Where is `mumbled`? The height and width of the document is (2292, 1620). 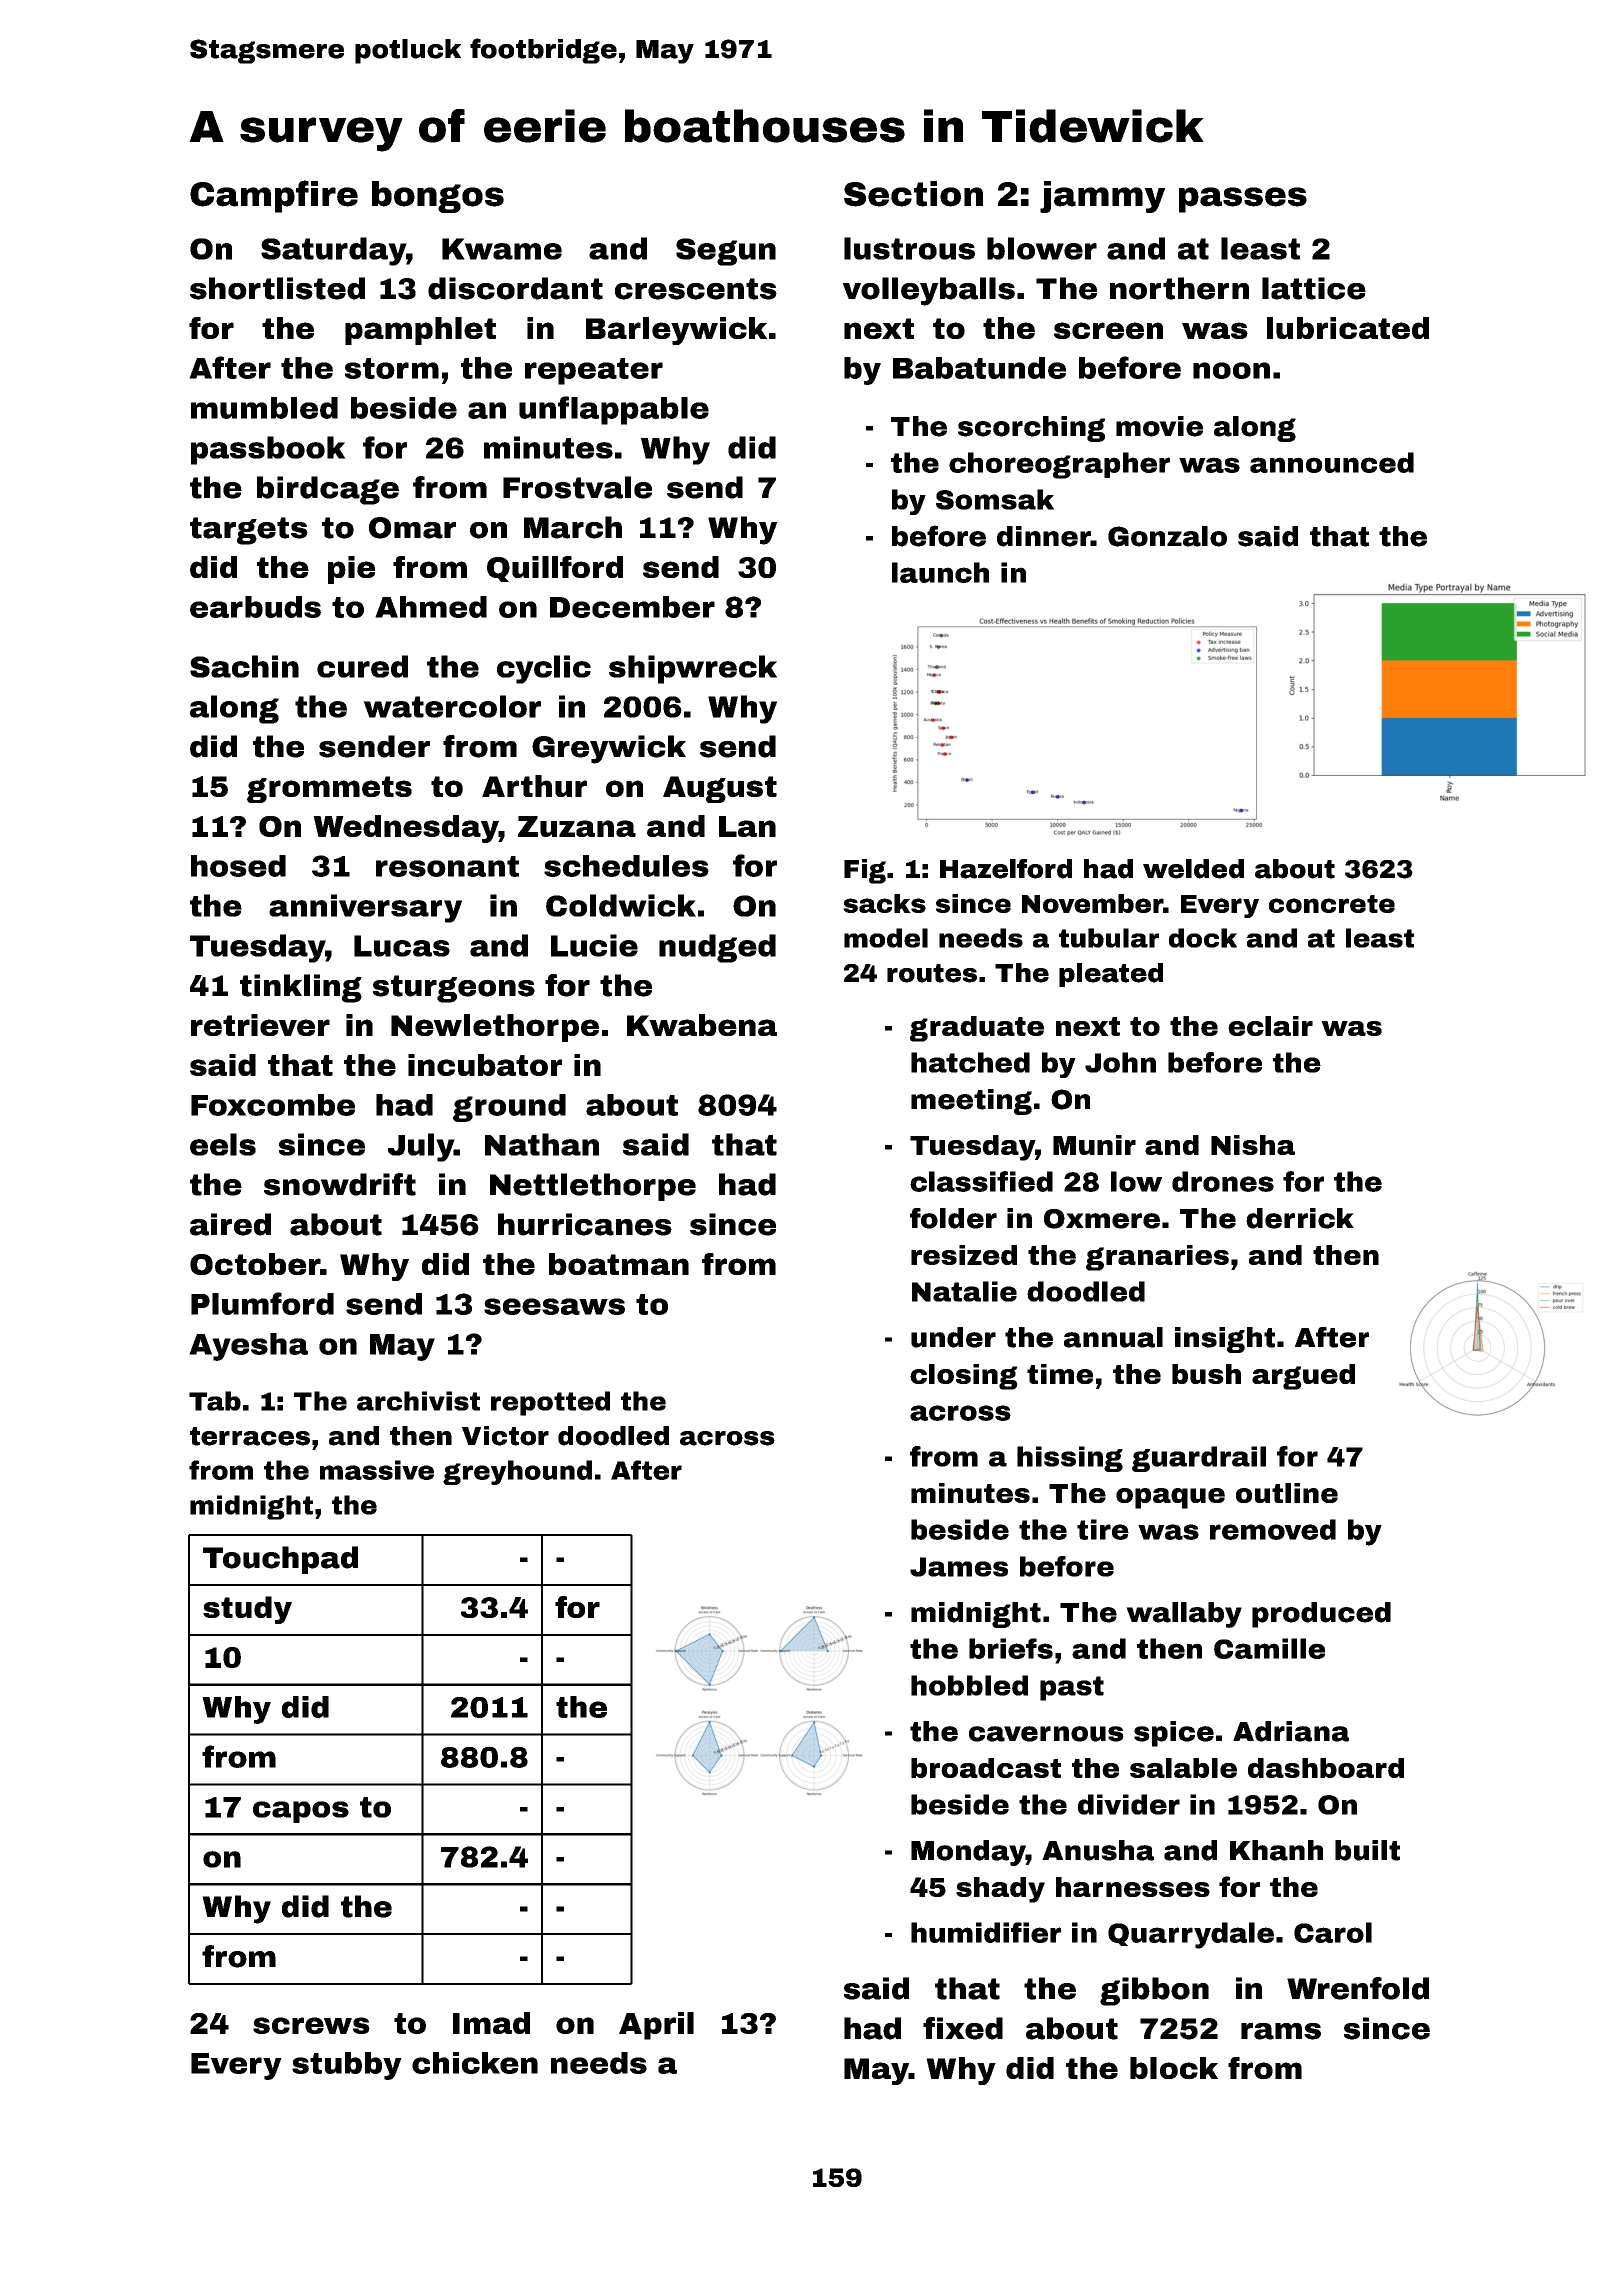 mumbled is located at coordinates (264, 408).
